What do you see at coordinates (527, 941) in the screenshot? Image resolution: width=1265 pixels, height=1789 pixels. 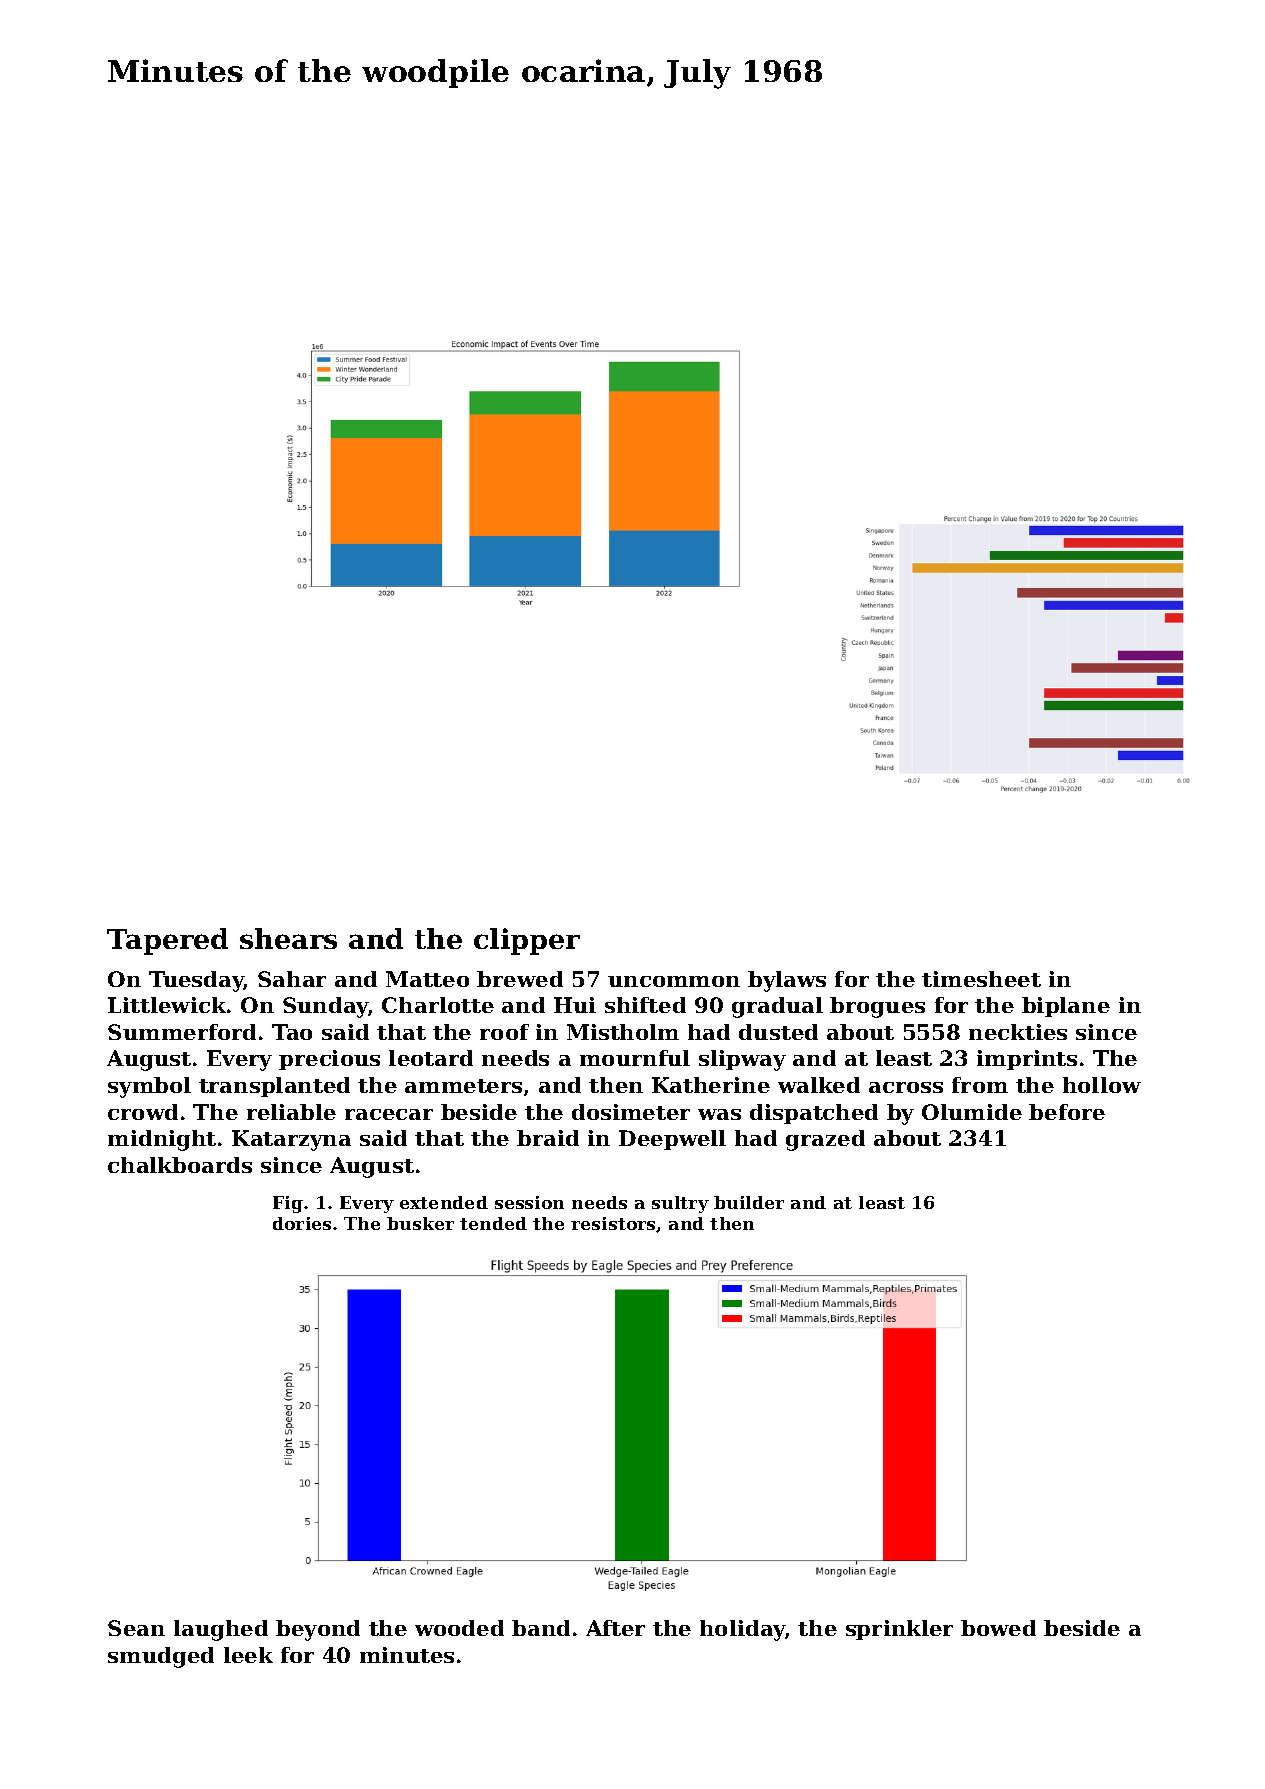 I see `clipper` at bounding box center [527, 941].
